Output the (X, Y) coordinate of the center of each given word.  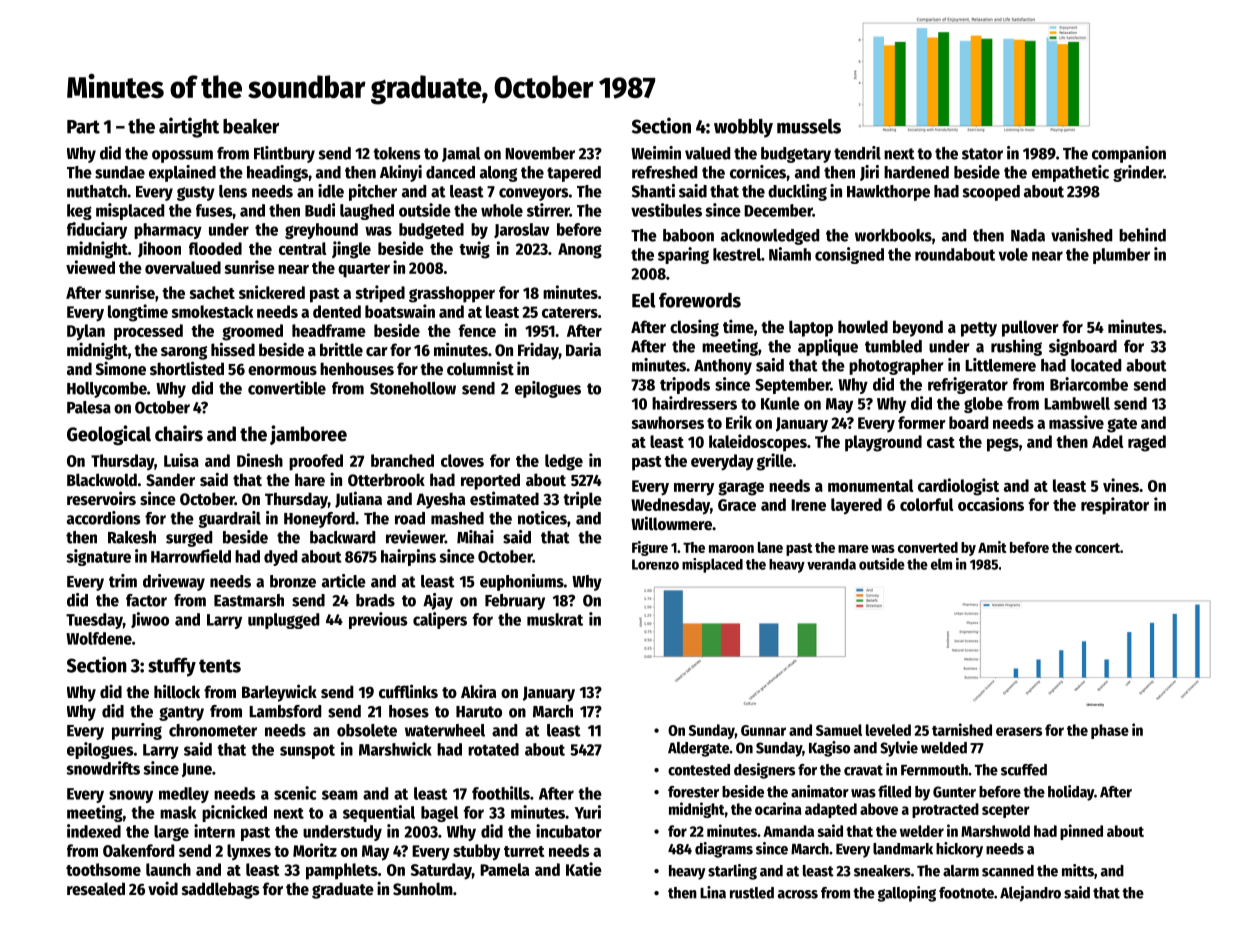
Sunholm (423, 889)
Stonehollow (413, 388)
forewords (700, 300)
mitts (1078, 870)
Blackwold (102, 480)
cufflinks (408, 691)
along (498, 174)
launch (168, 869)
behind (1142, 235)
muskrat (555, 619)
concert (1097, 548)
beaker (251, 126)
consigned (849, 255)
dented (337, 311)
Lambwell (1077, 403)
